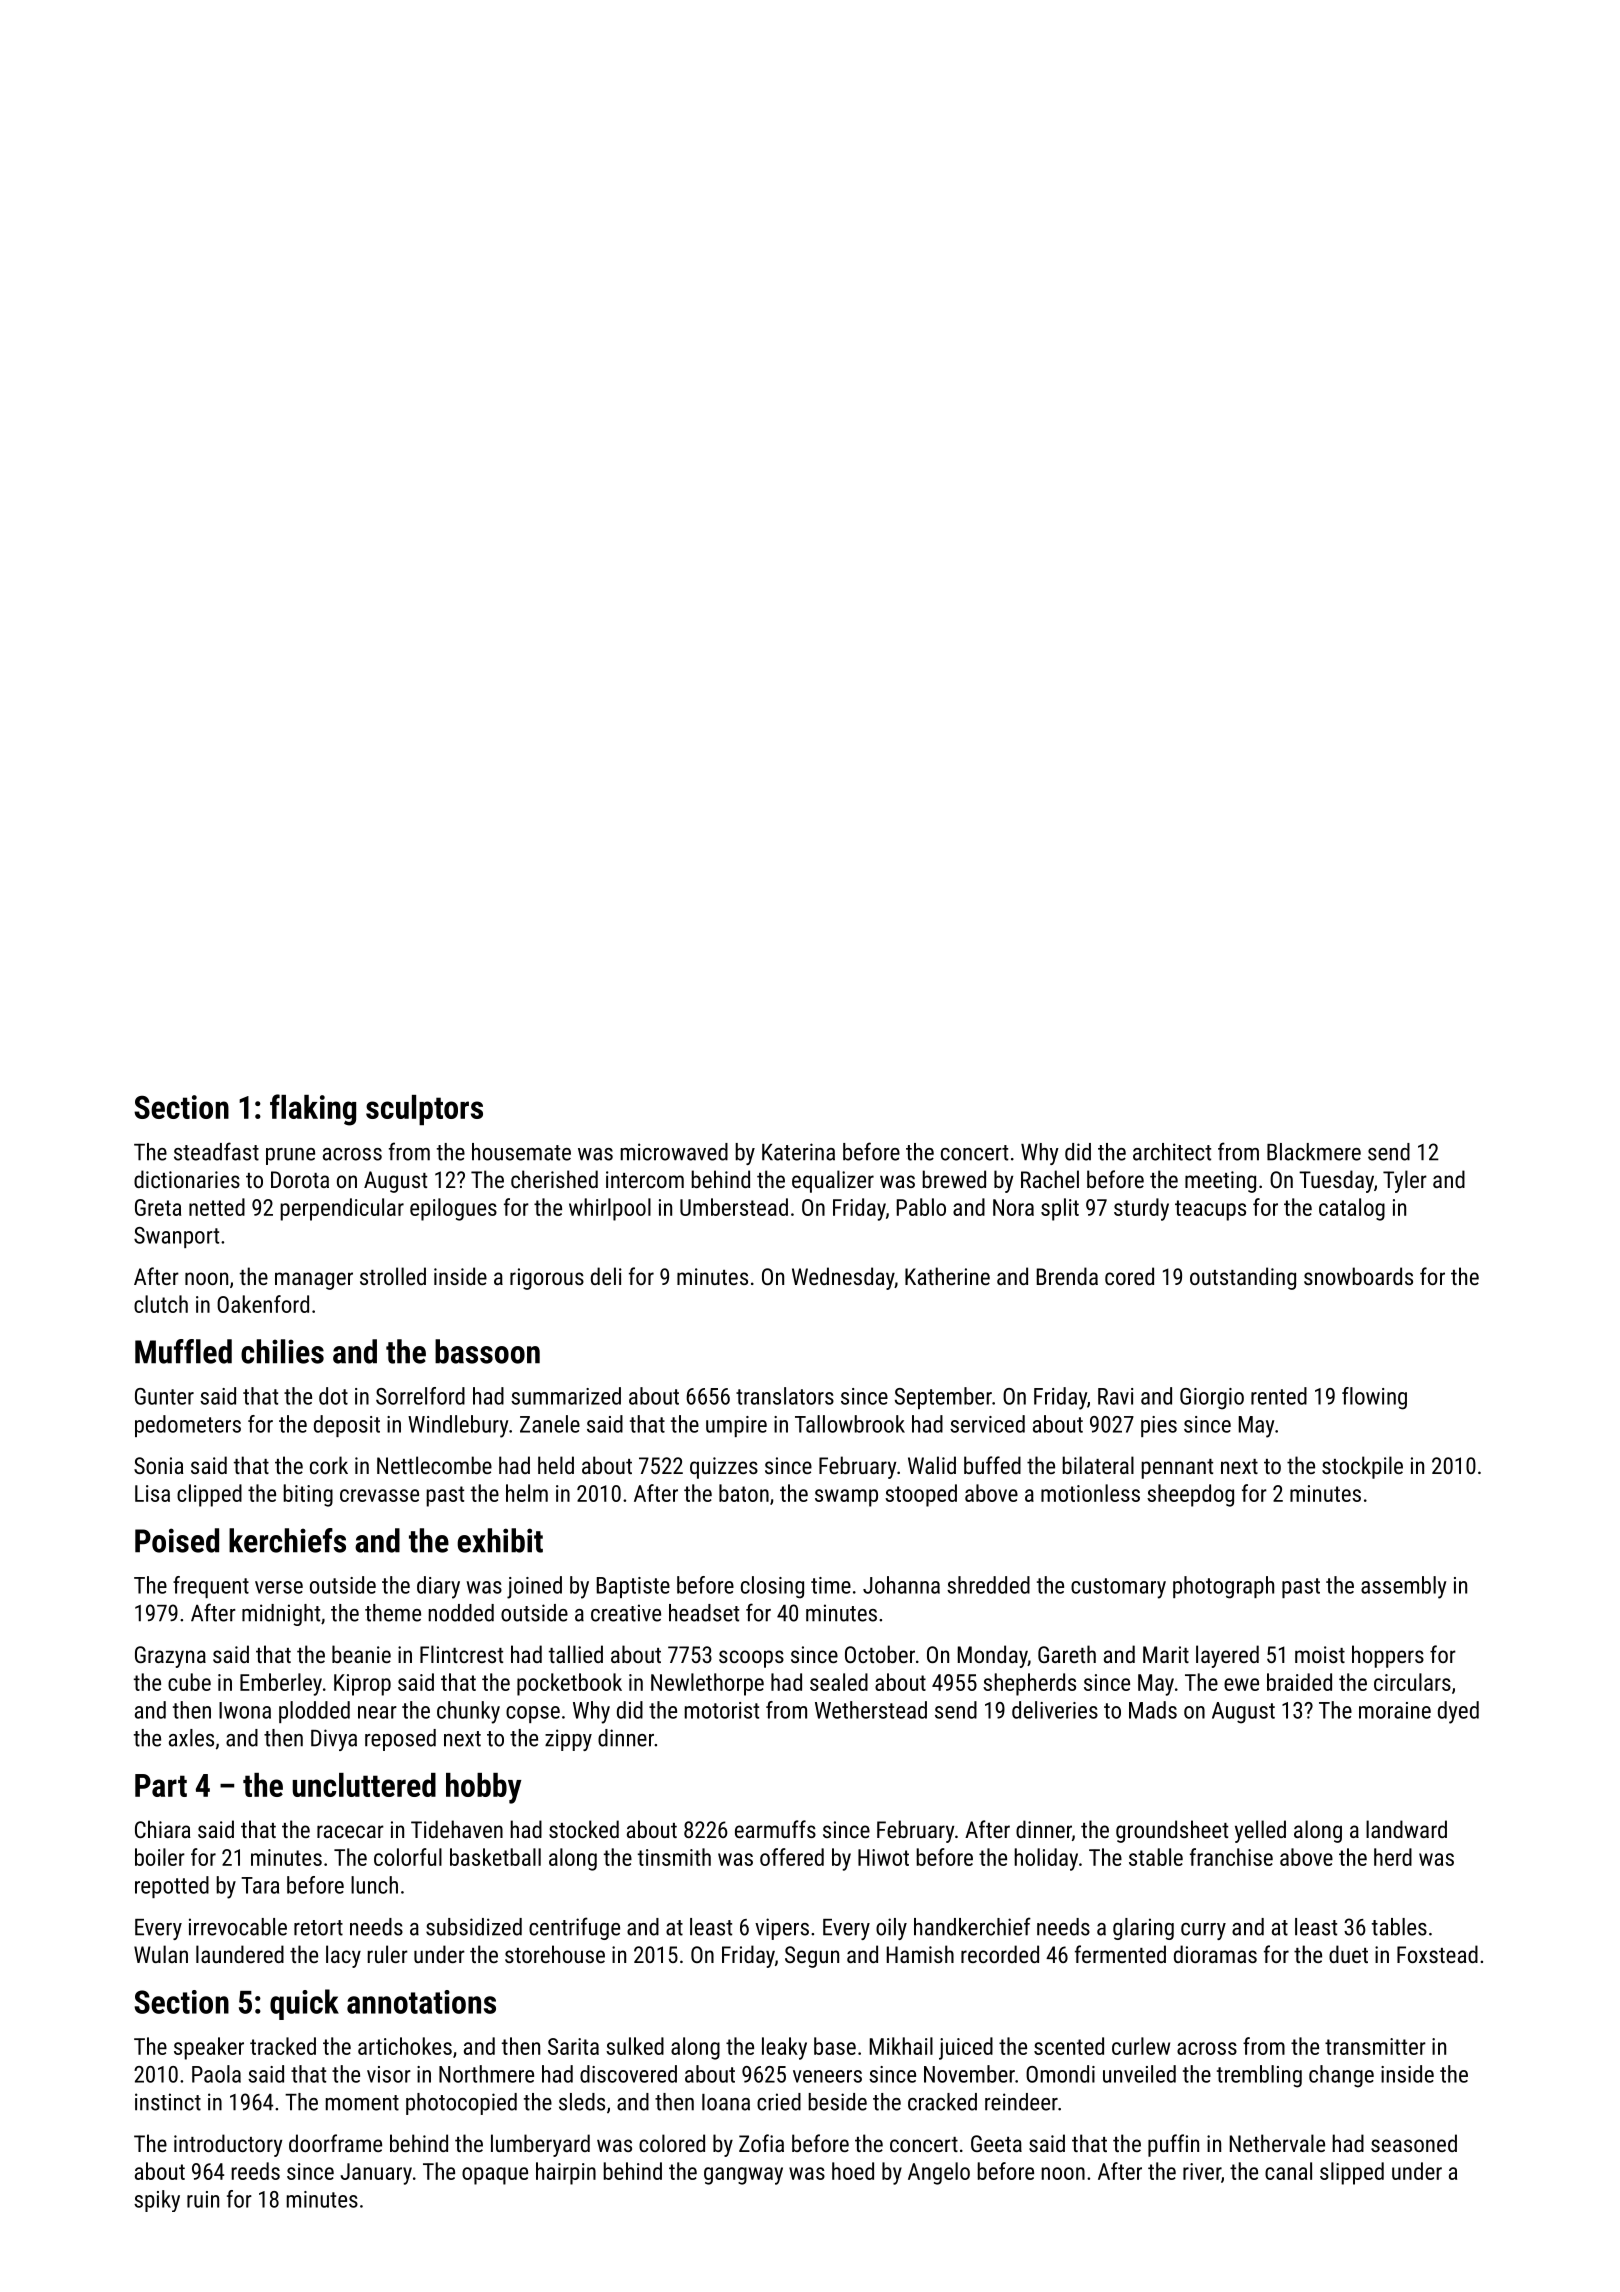  I want to click on reeds, so click(255, 2171).
